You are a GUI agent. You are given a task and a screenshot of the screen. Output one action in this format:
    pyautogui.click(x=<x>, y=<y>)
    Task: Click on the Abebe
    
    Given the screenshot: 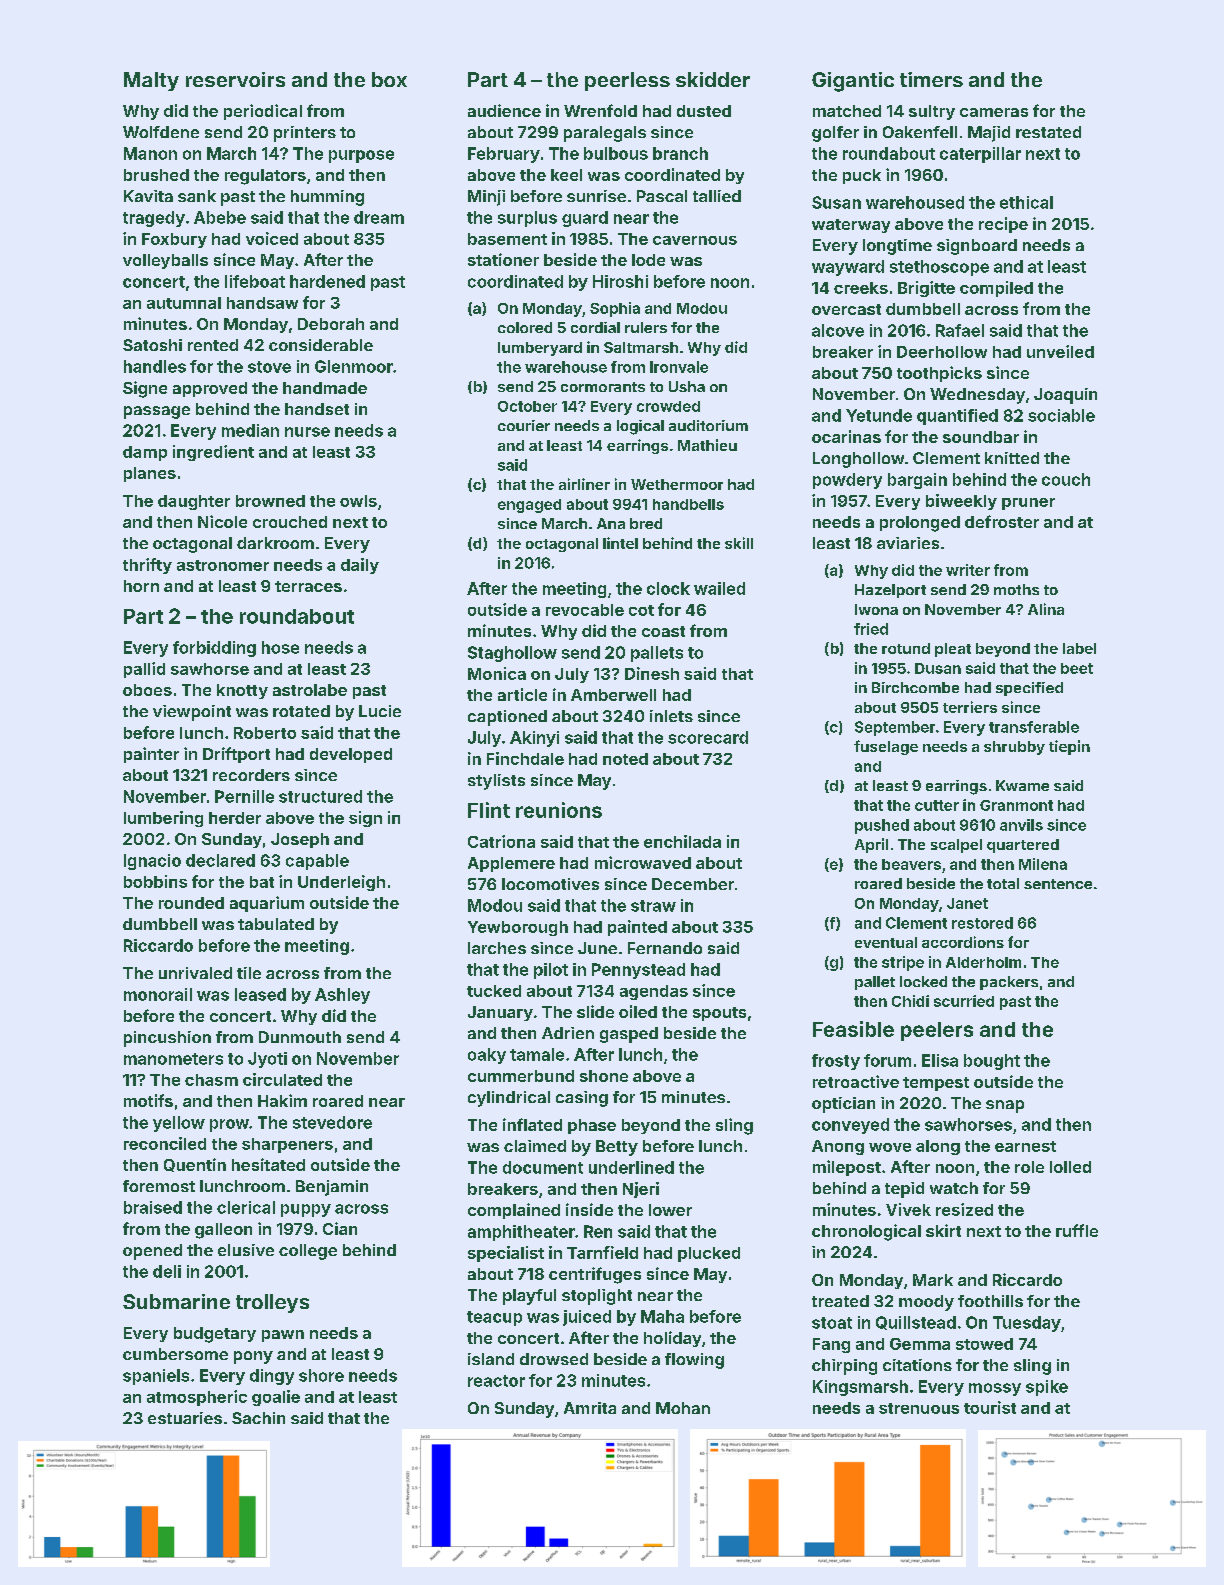 What is the action you would take?
    pyautogui.click(x=220, y=217)
